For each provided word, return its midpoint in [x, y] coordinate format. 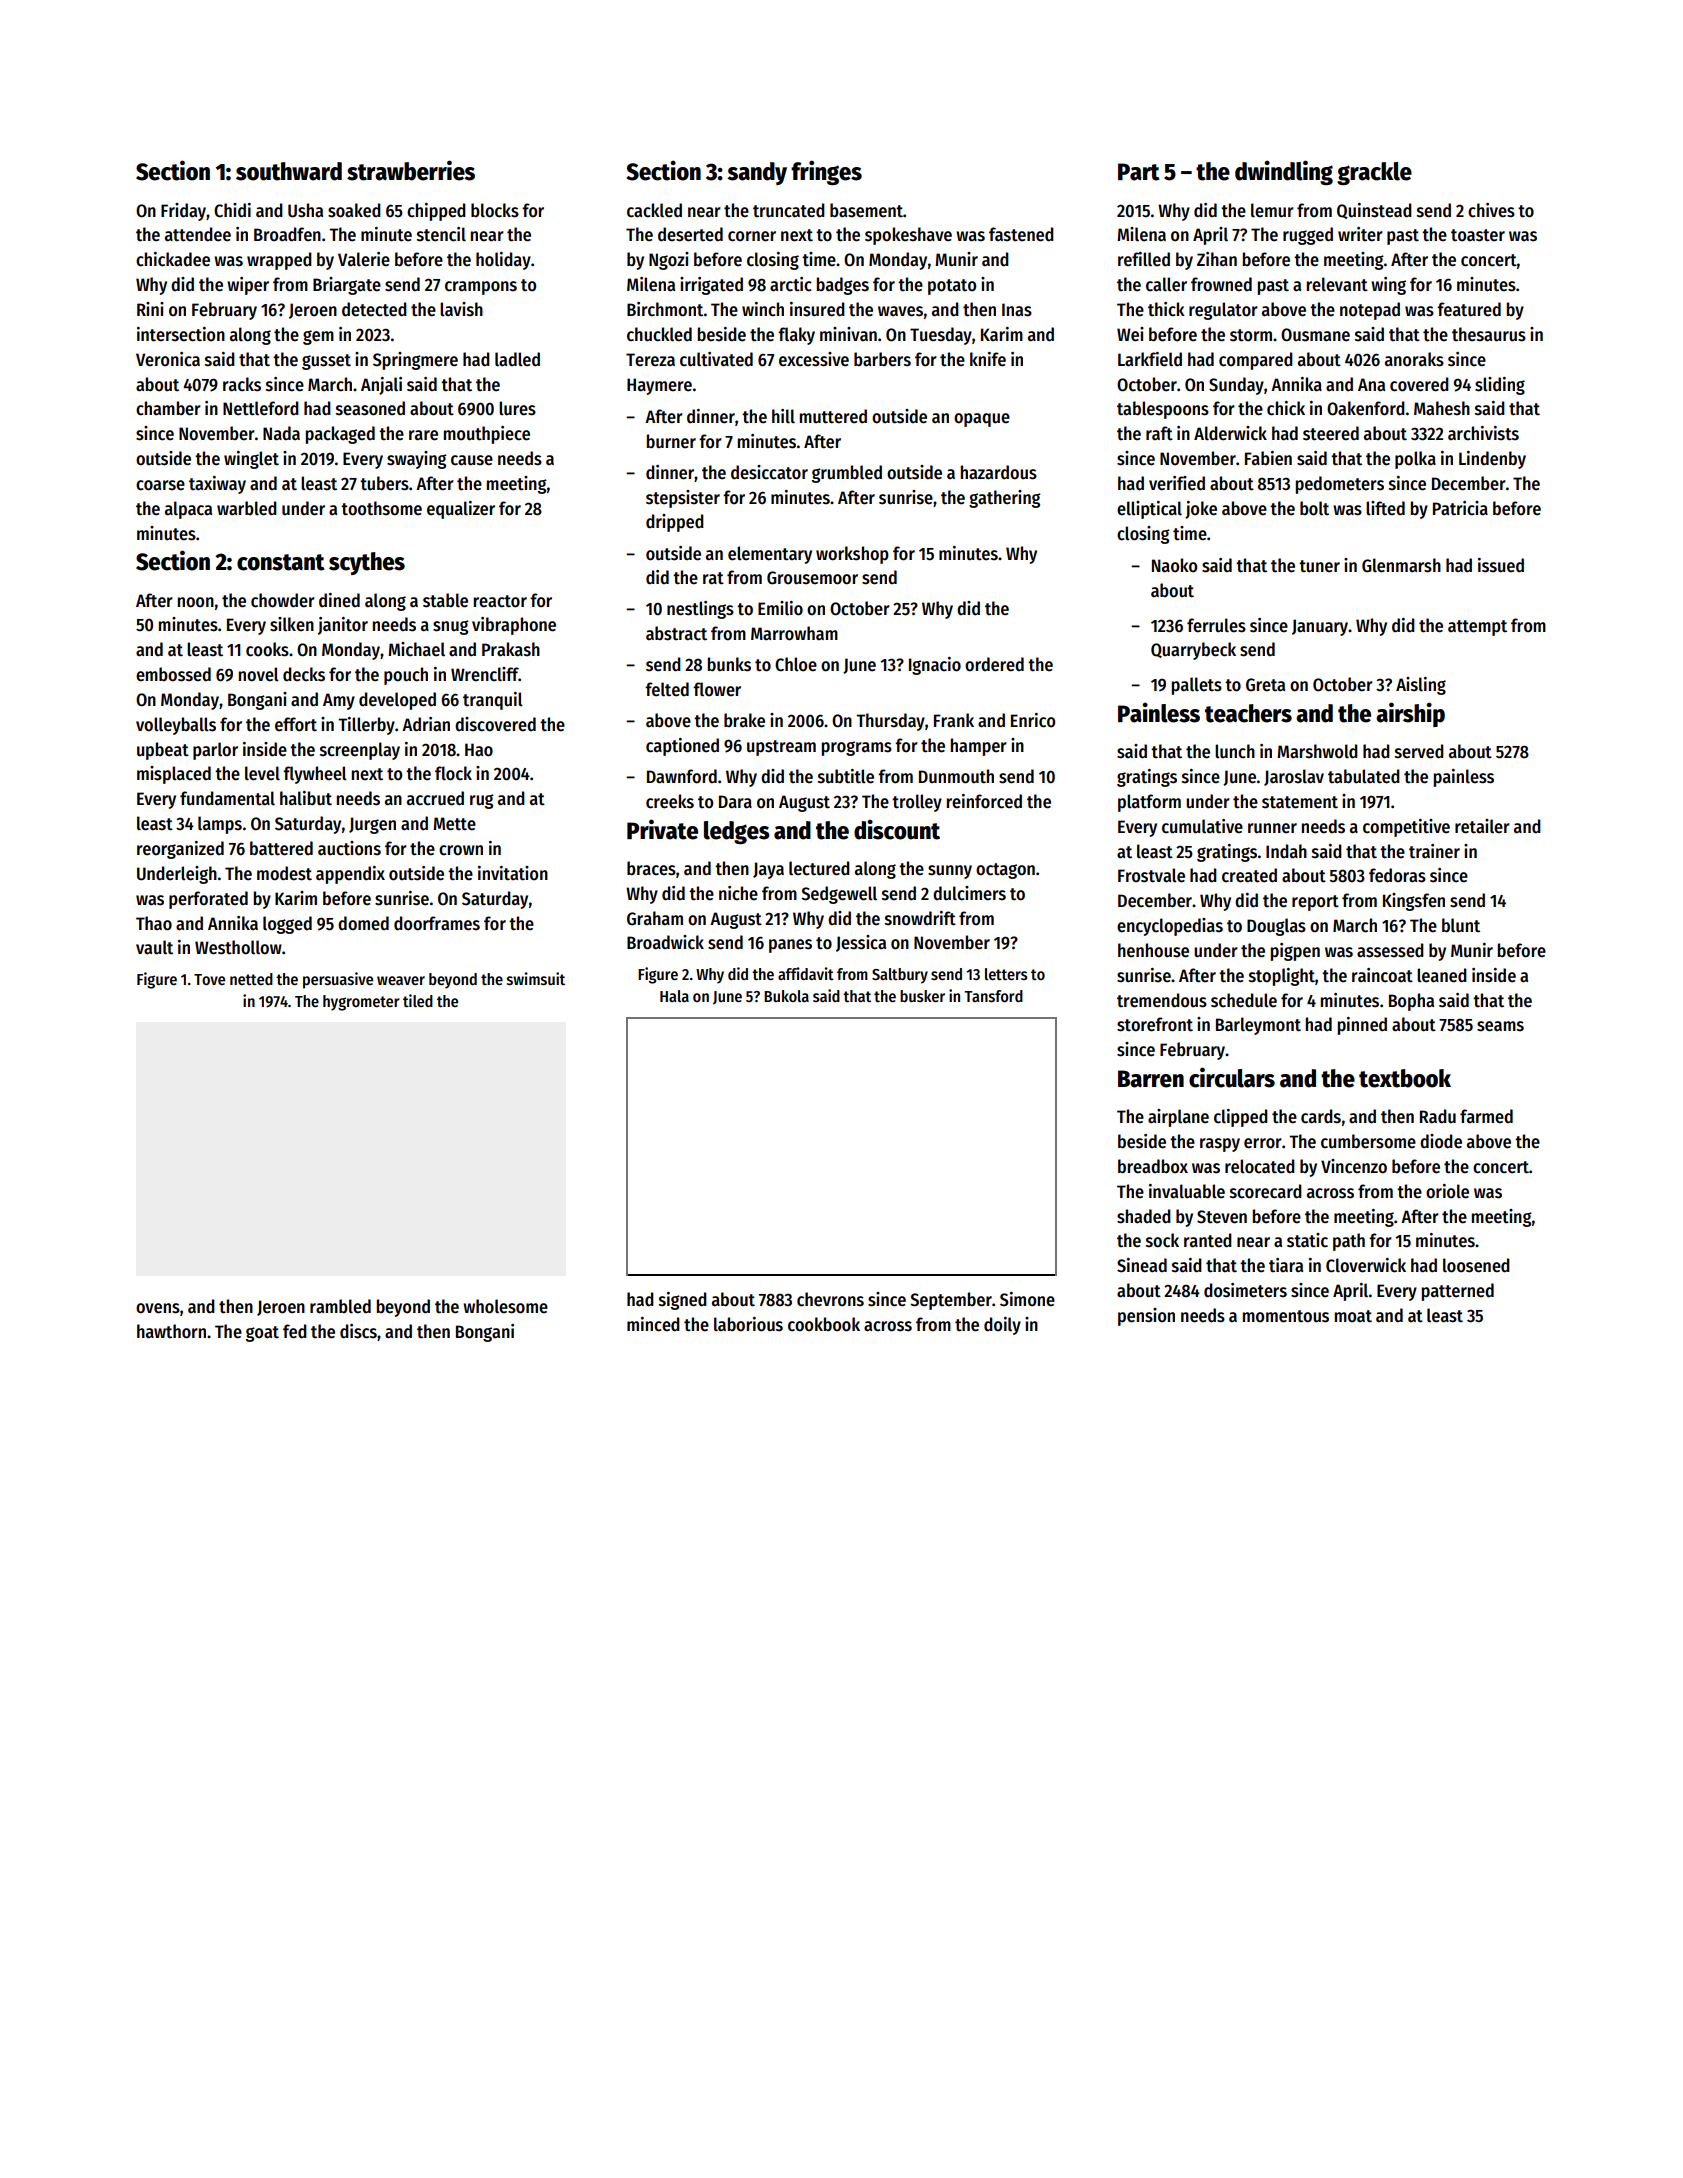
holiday [503, 261]
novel [258, 674]
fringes [826, 172]
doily [1002, 1326]
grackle [1374, 173]
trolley [917, 803]
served [1419, 751]
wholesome [505, 1306]
